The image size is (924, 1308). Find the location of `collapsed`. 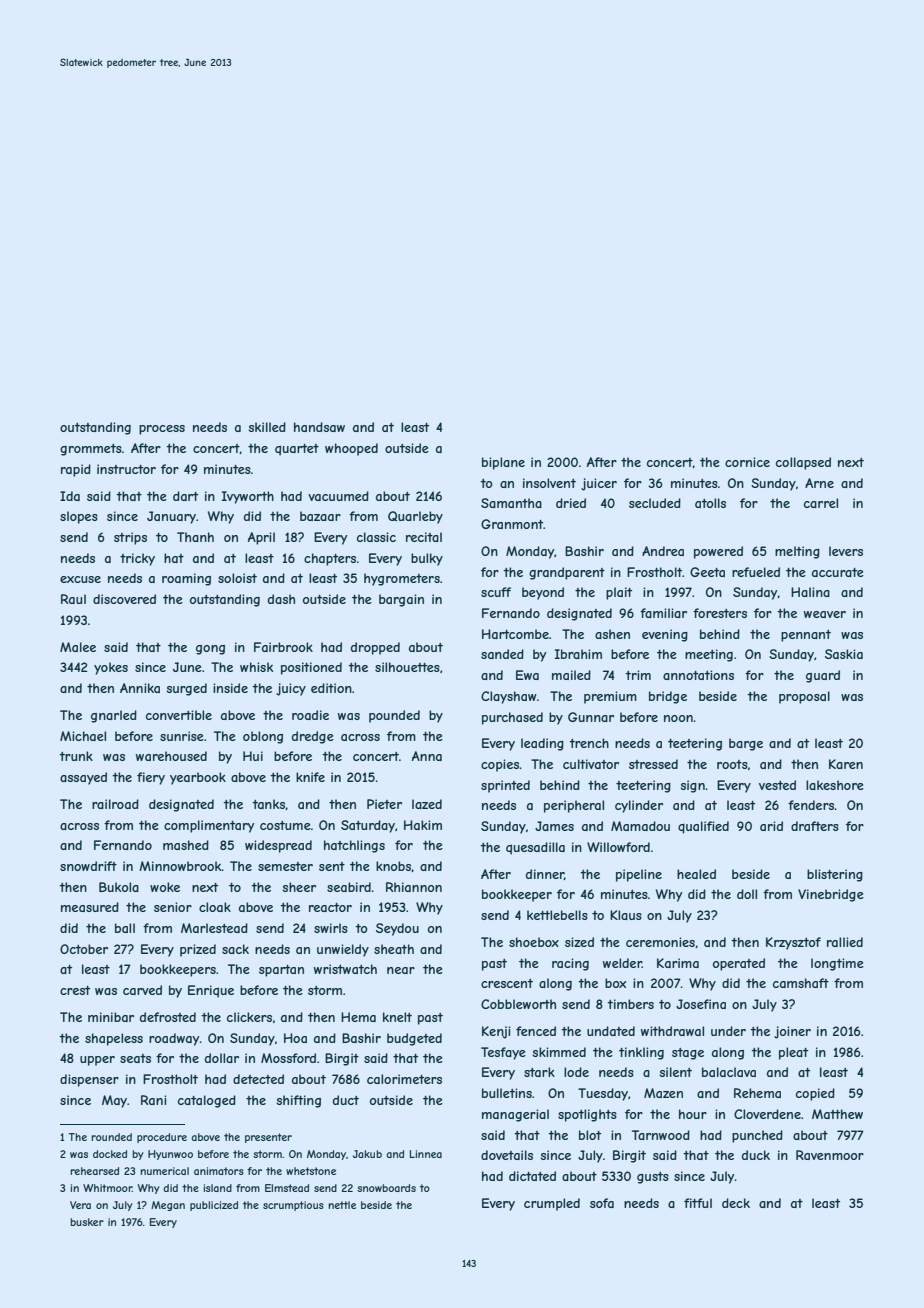

collapsed is located at coordinates (803, 463).
